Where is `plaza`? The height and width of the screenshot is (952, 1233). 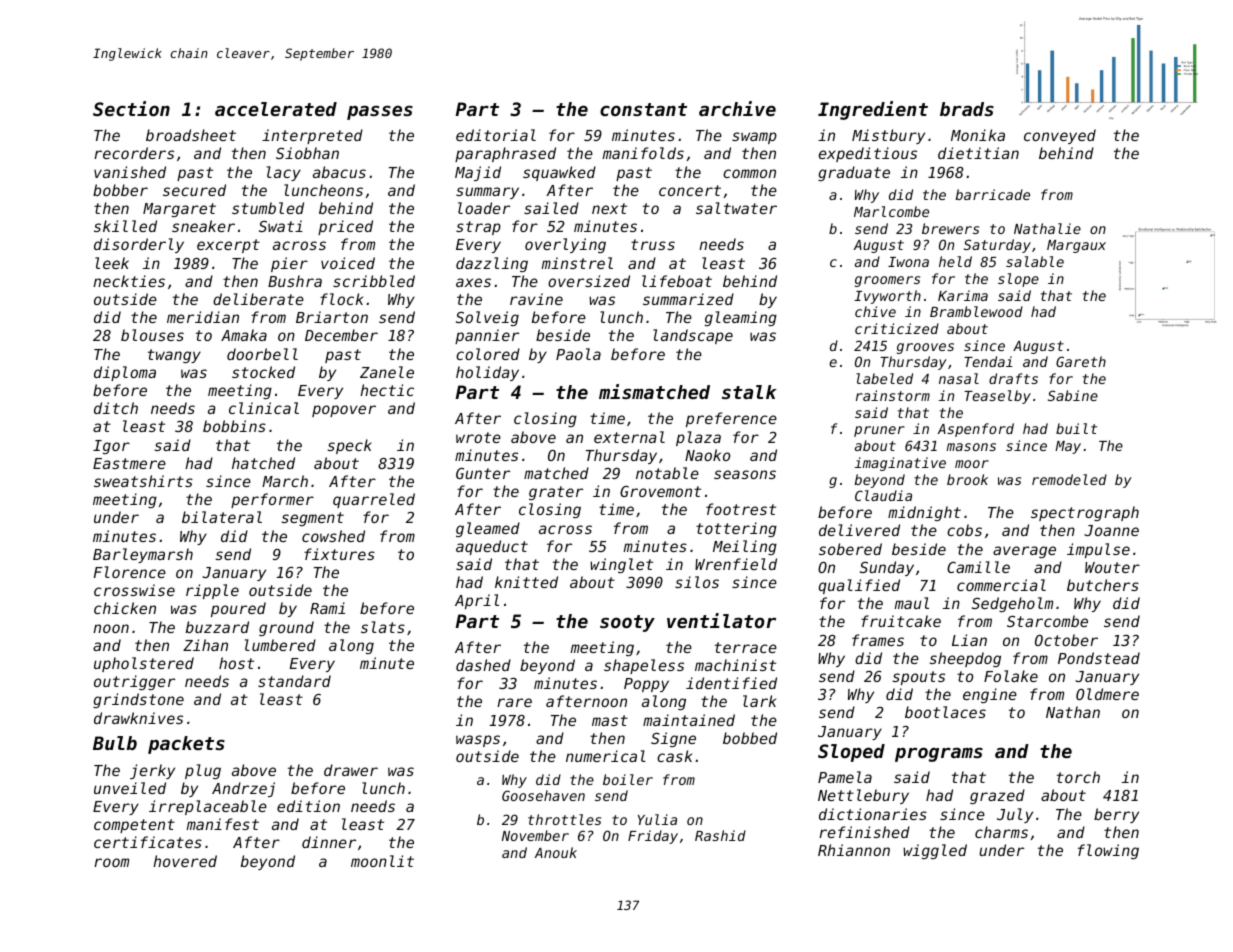 plaza is located at coordinates (698, 438).
